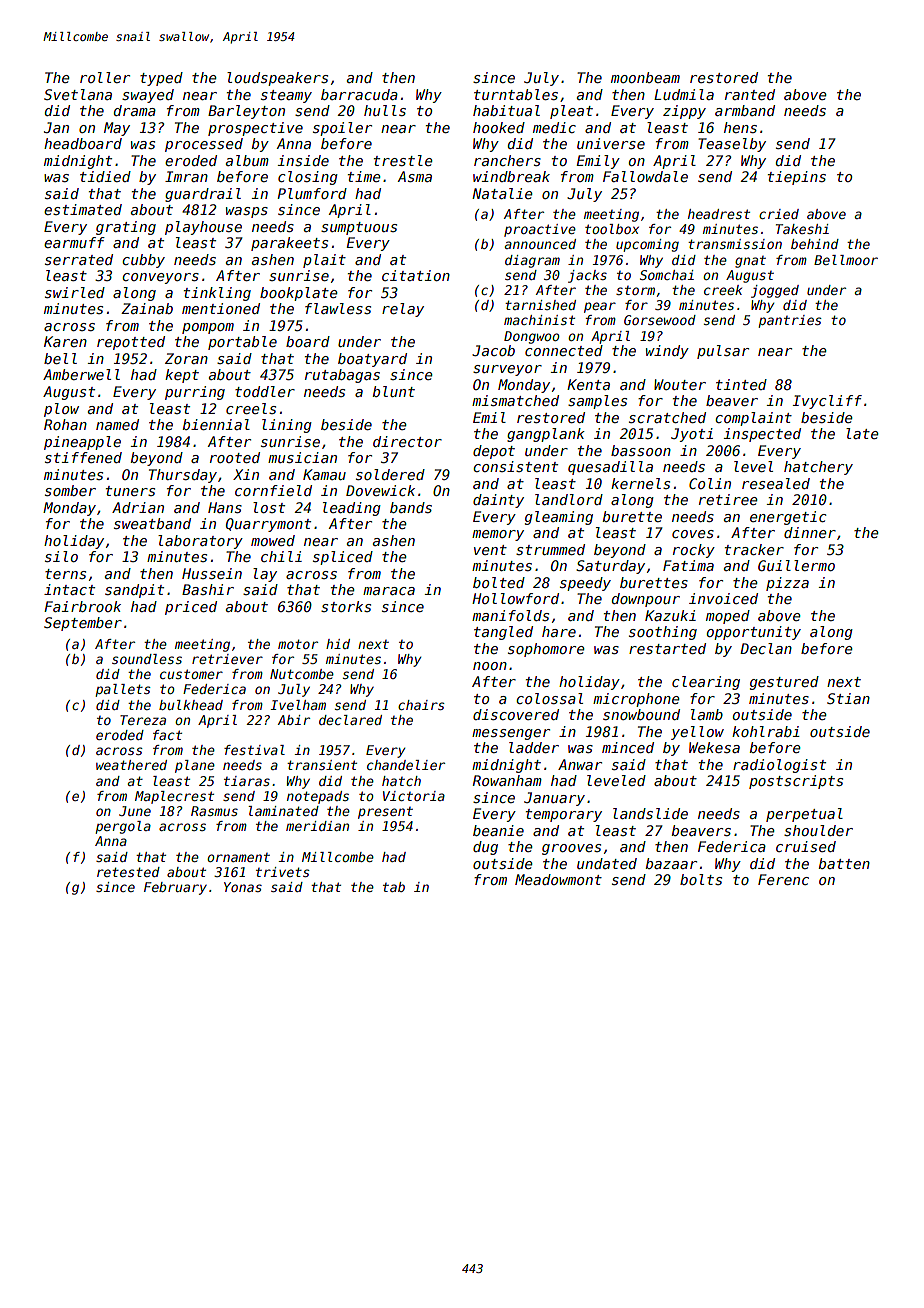 The image size is (924, 1308). Describe the element at coordinates (741, 384) in the screenshot. I see `tinted` at that location.
